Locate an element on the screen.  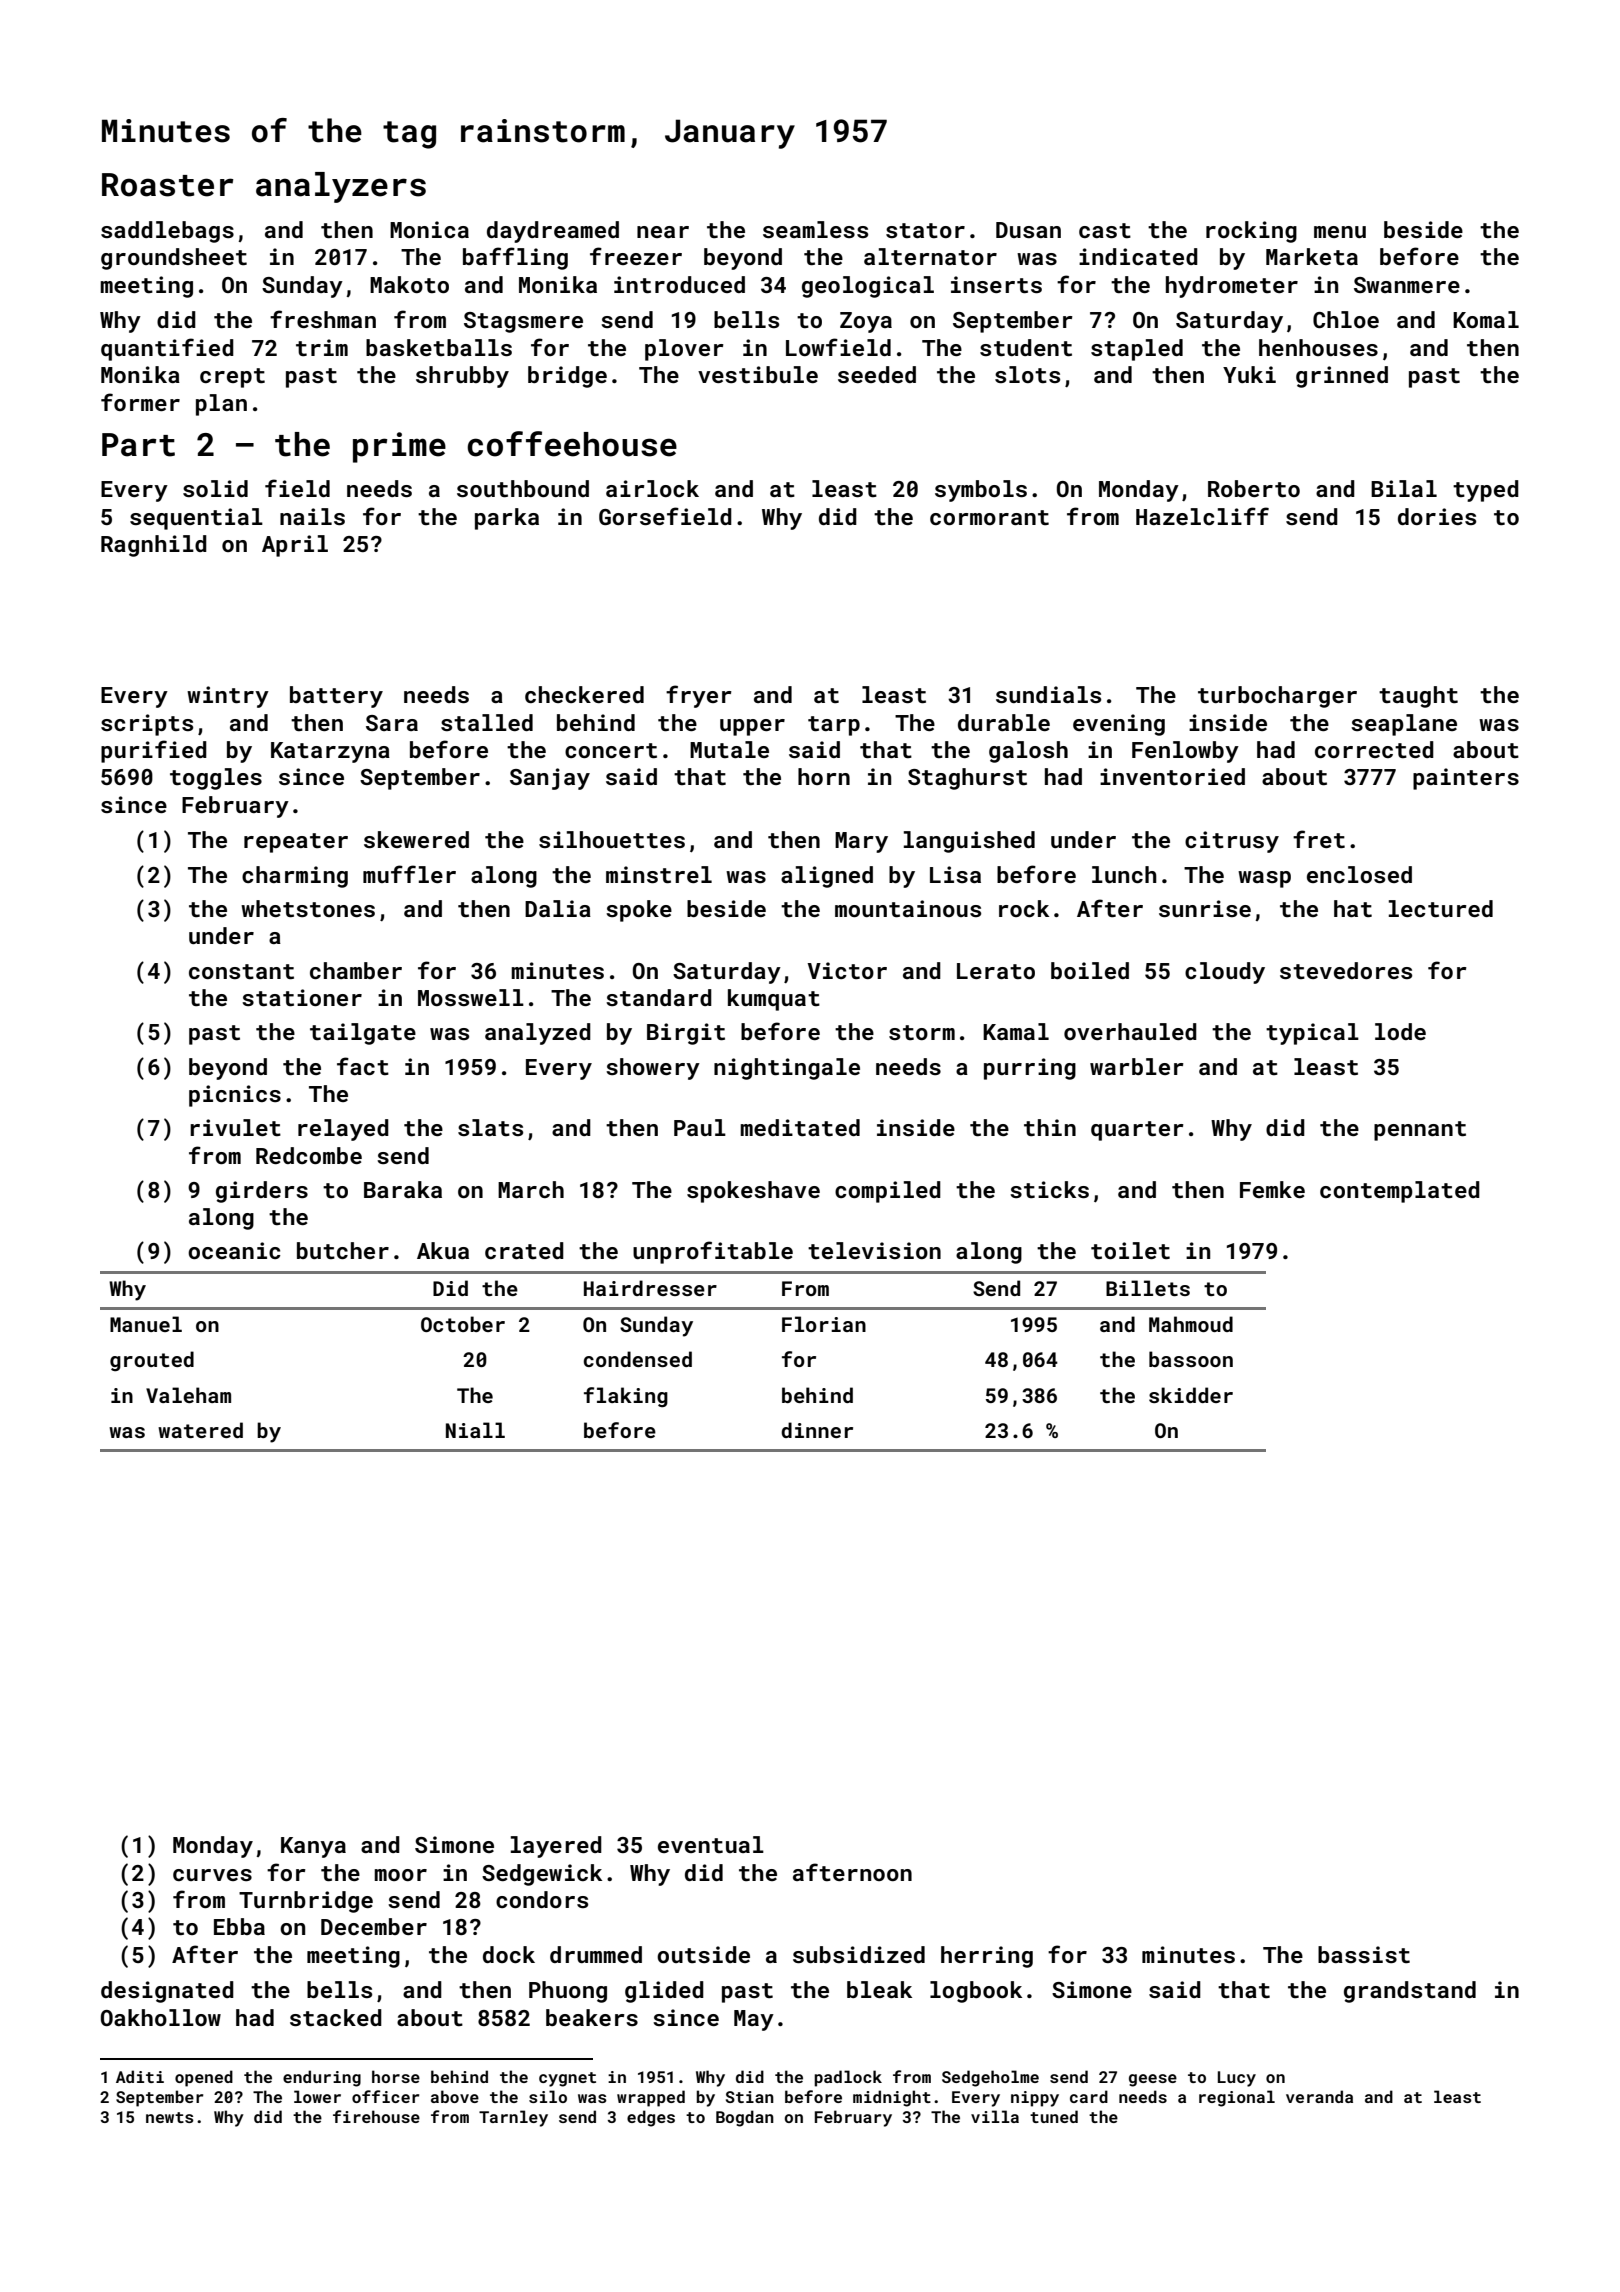
Monica is located at coordinates (429, 229).
